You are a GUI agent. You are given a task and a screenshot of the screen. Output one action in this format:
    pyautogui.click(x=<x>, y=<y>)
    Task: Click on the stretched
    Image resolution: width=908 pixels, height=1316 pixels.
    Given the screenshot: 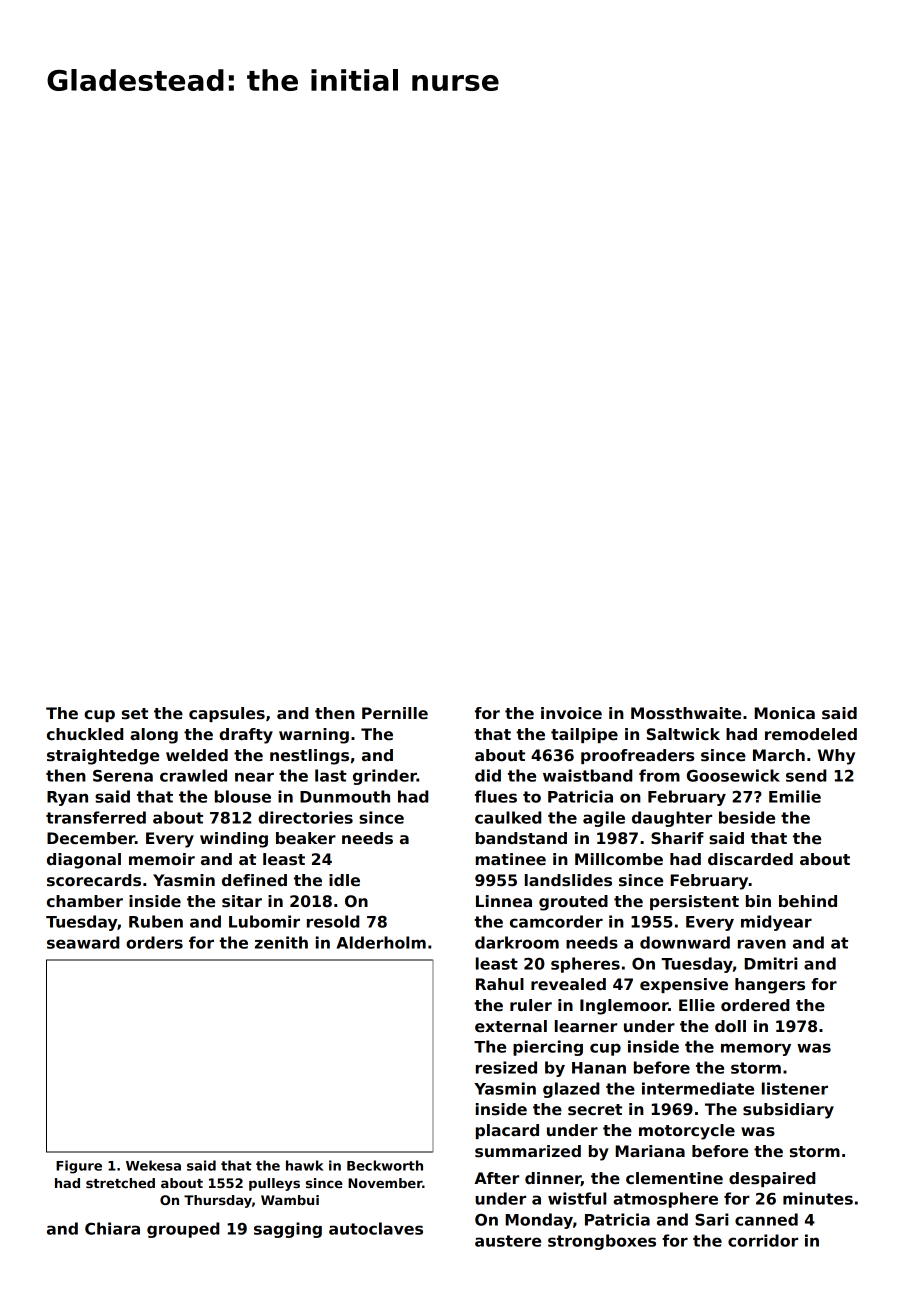 What is the action you would take?
    pyautogui.click(x=120, y=1183)
